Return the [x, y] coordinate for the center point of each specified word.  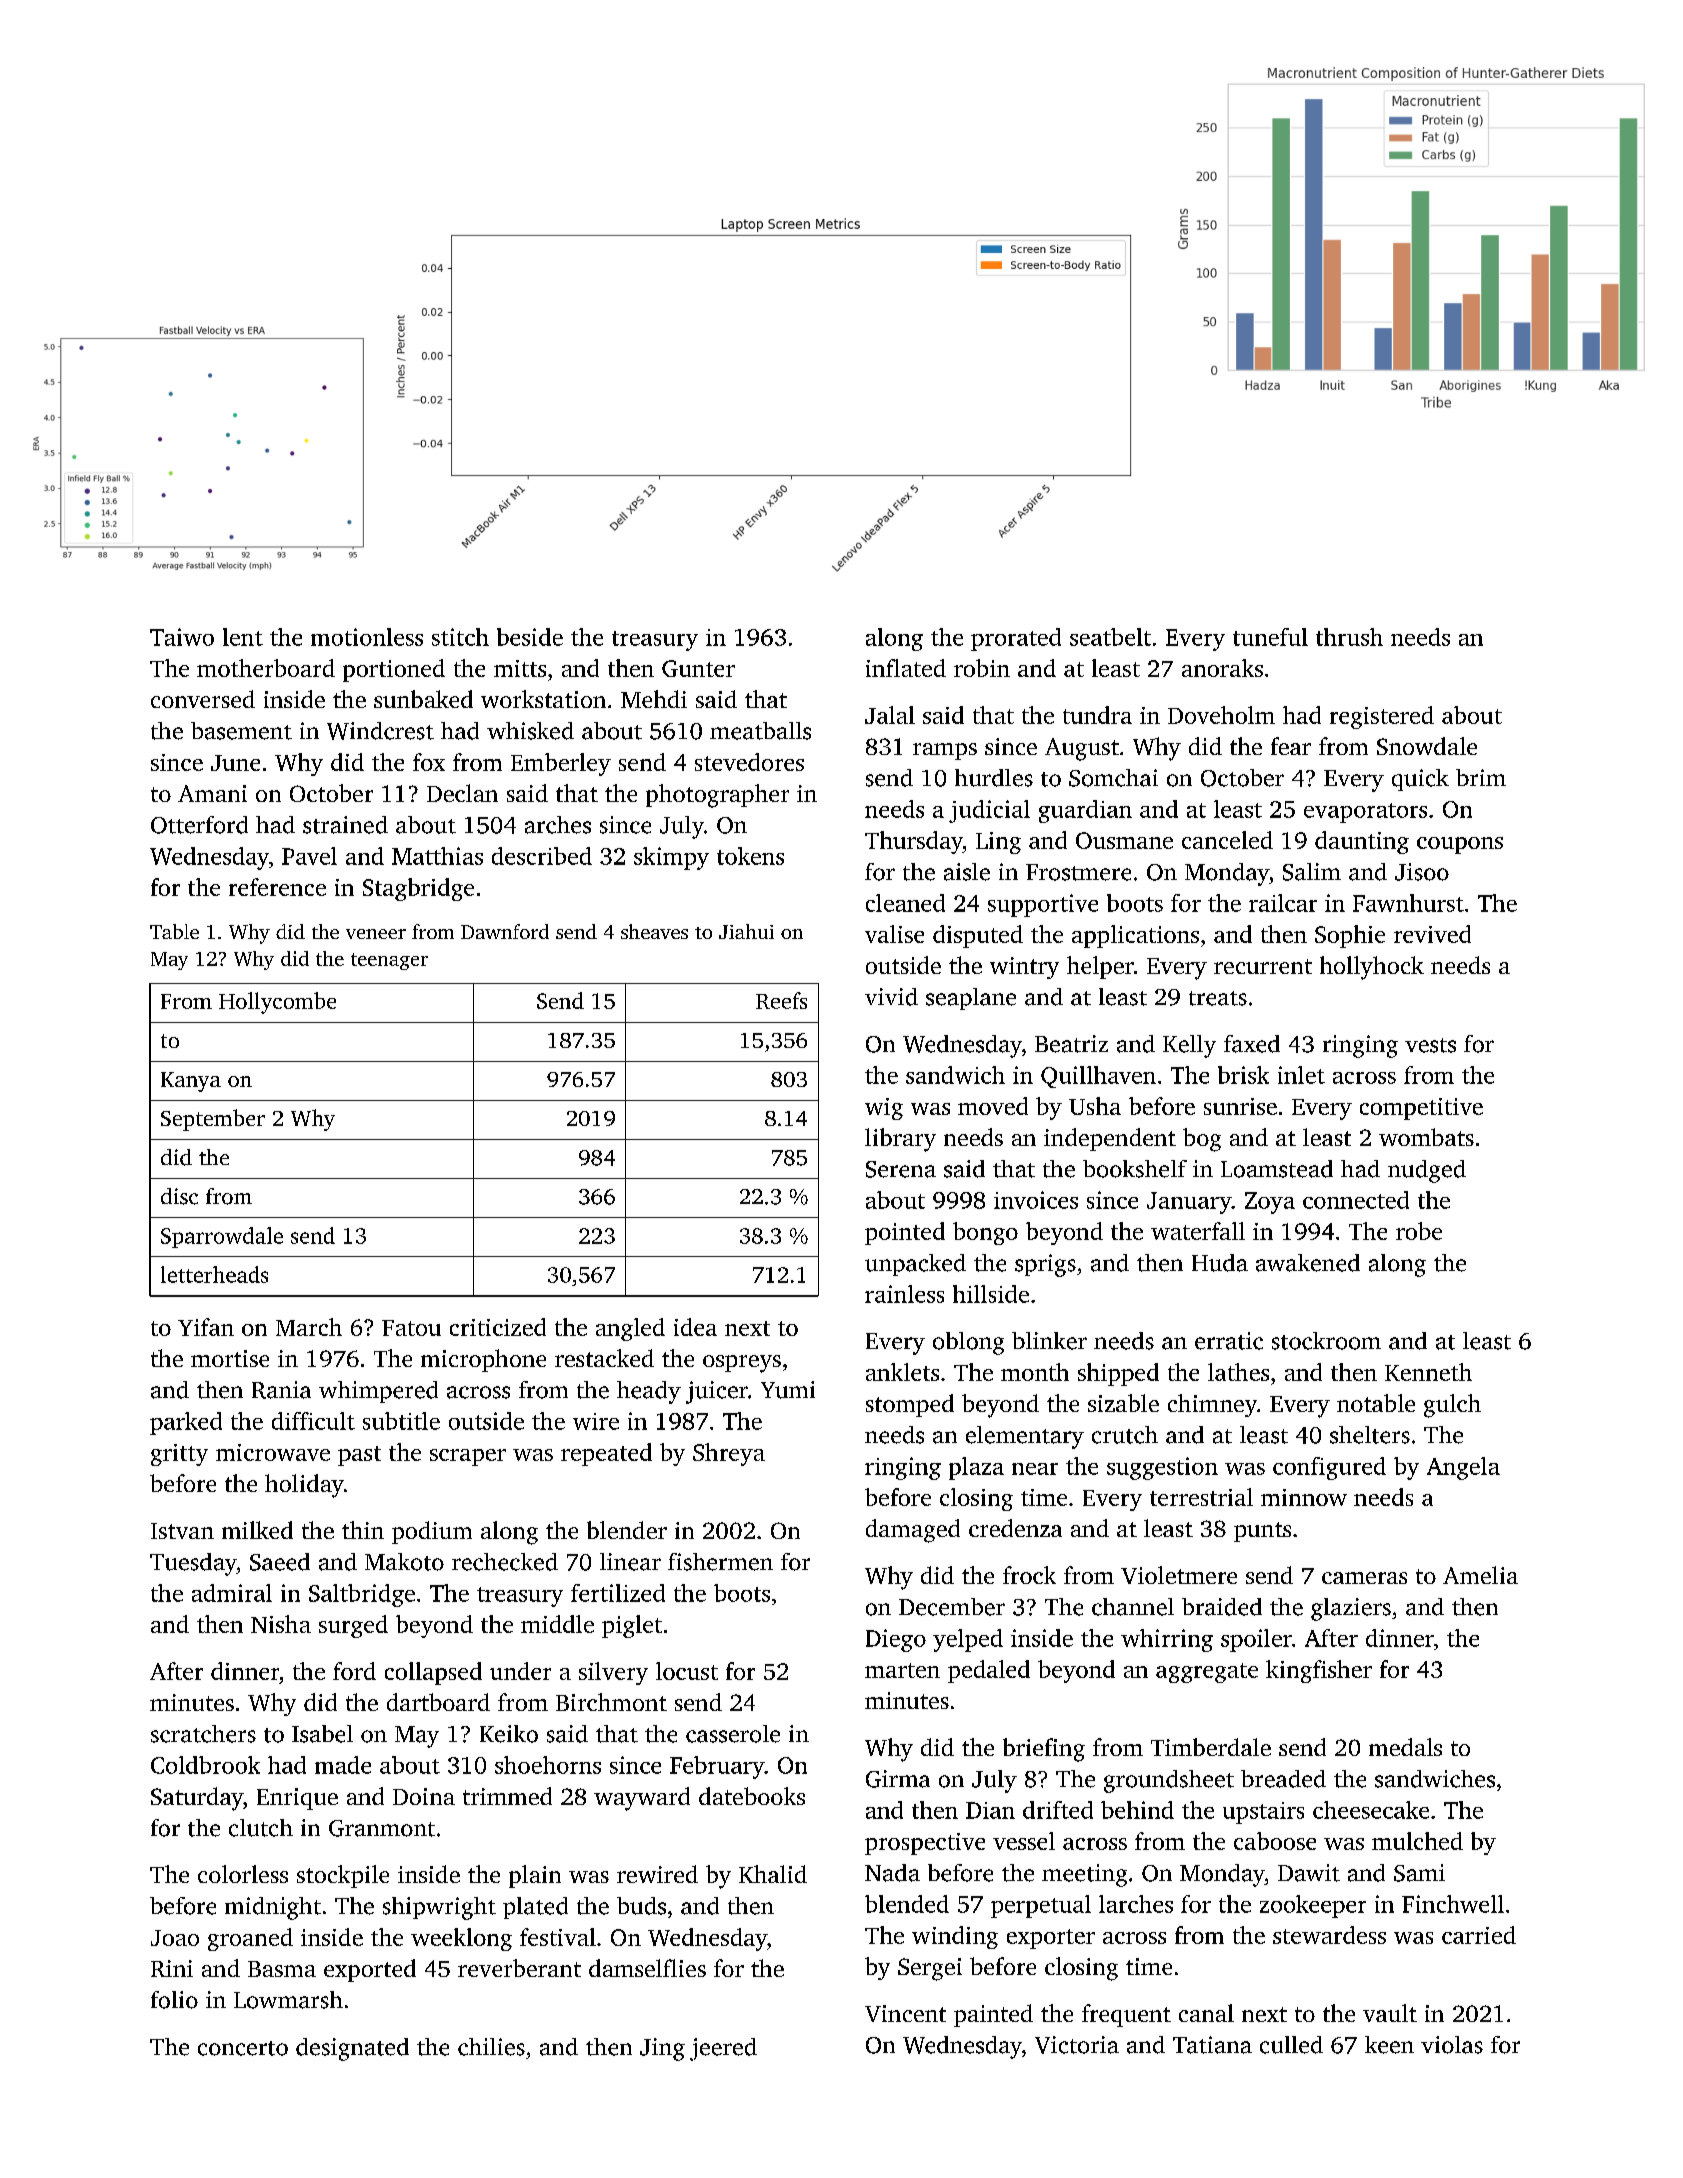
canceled [1227, 840]
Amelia [1480, 1575]
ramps [945, 751]
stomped [910, 1405]
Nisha [281, 1624]
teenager [389, 961]
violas [1452, 2045]
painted [993, 2015]
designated [352, 2049]
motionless [367, 637]
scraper [468, 1457]
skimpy [671, 858]
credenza [1015, 1528]
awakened [1308, 1263]
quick [1420, 780]
